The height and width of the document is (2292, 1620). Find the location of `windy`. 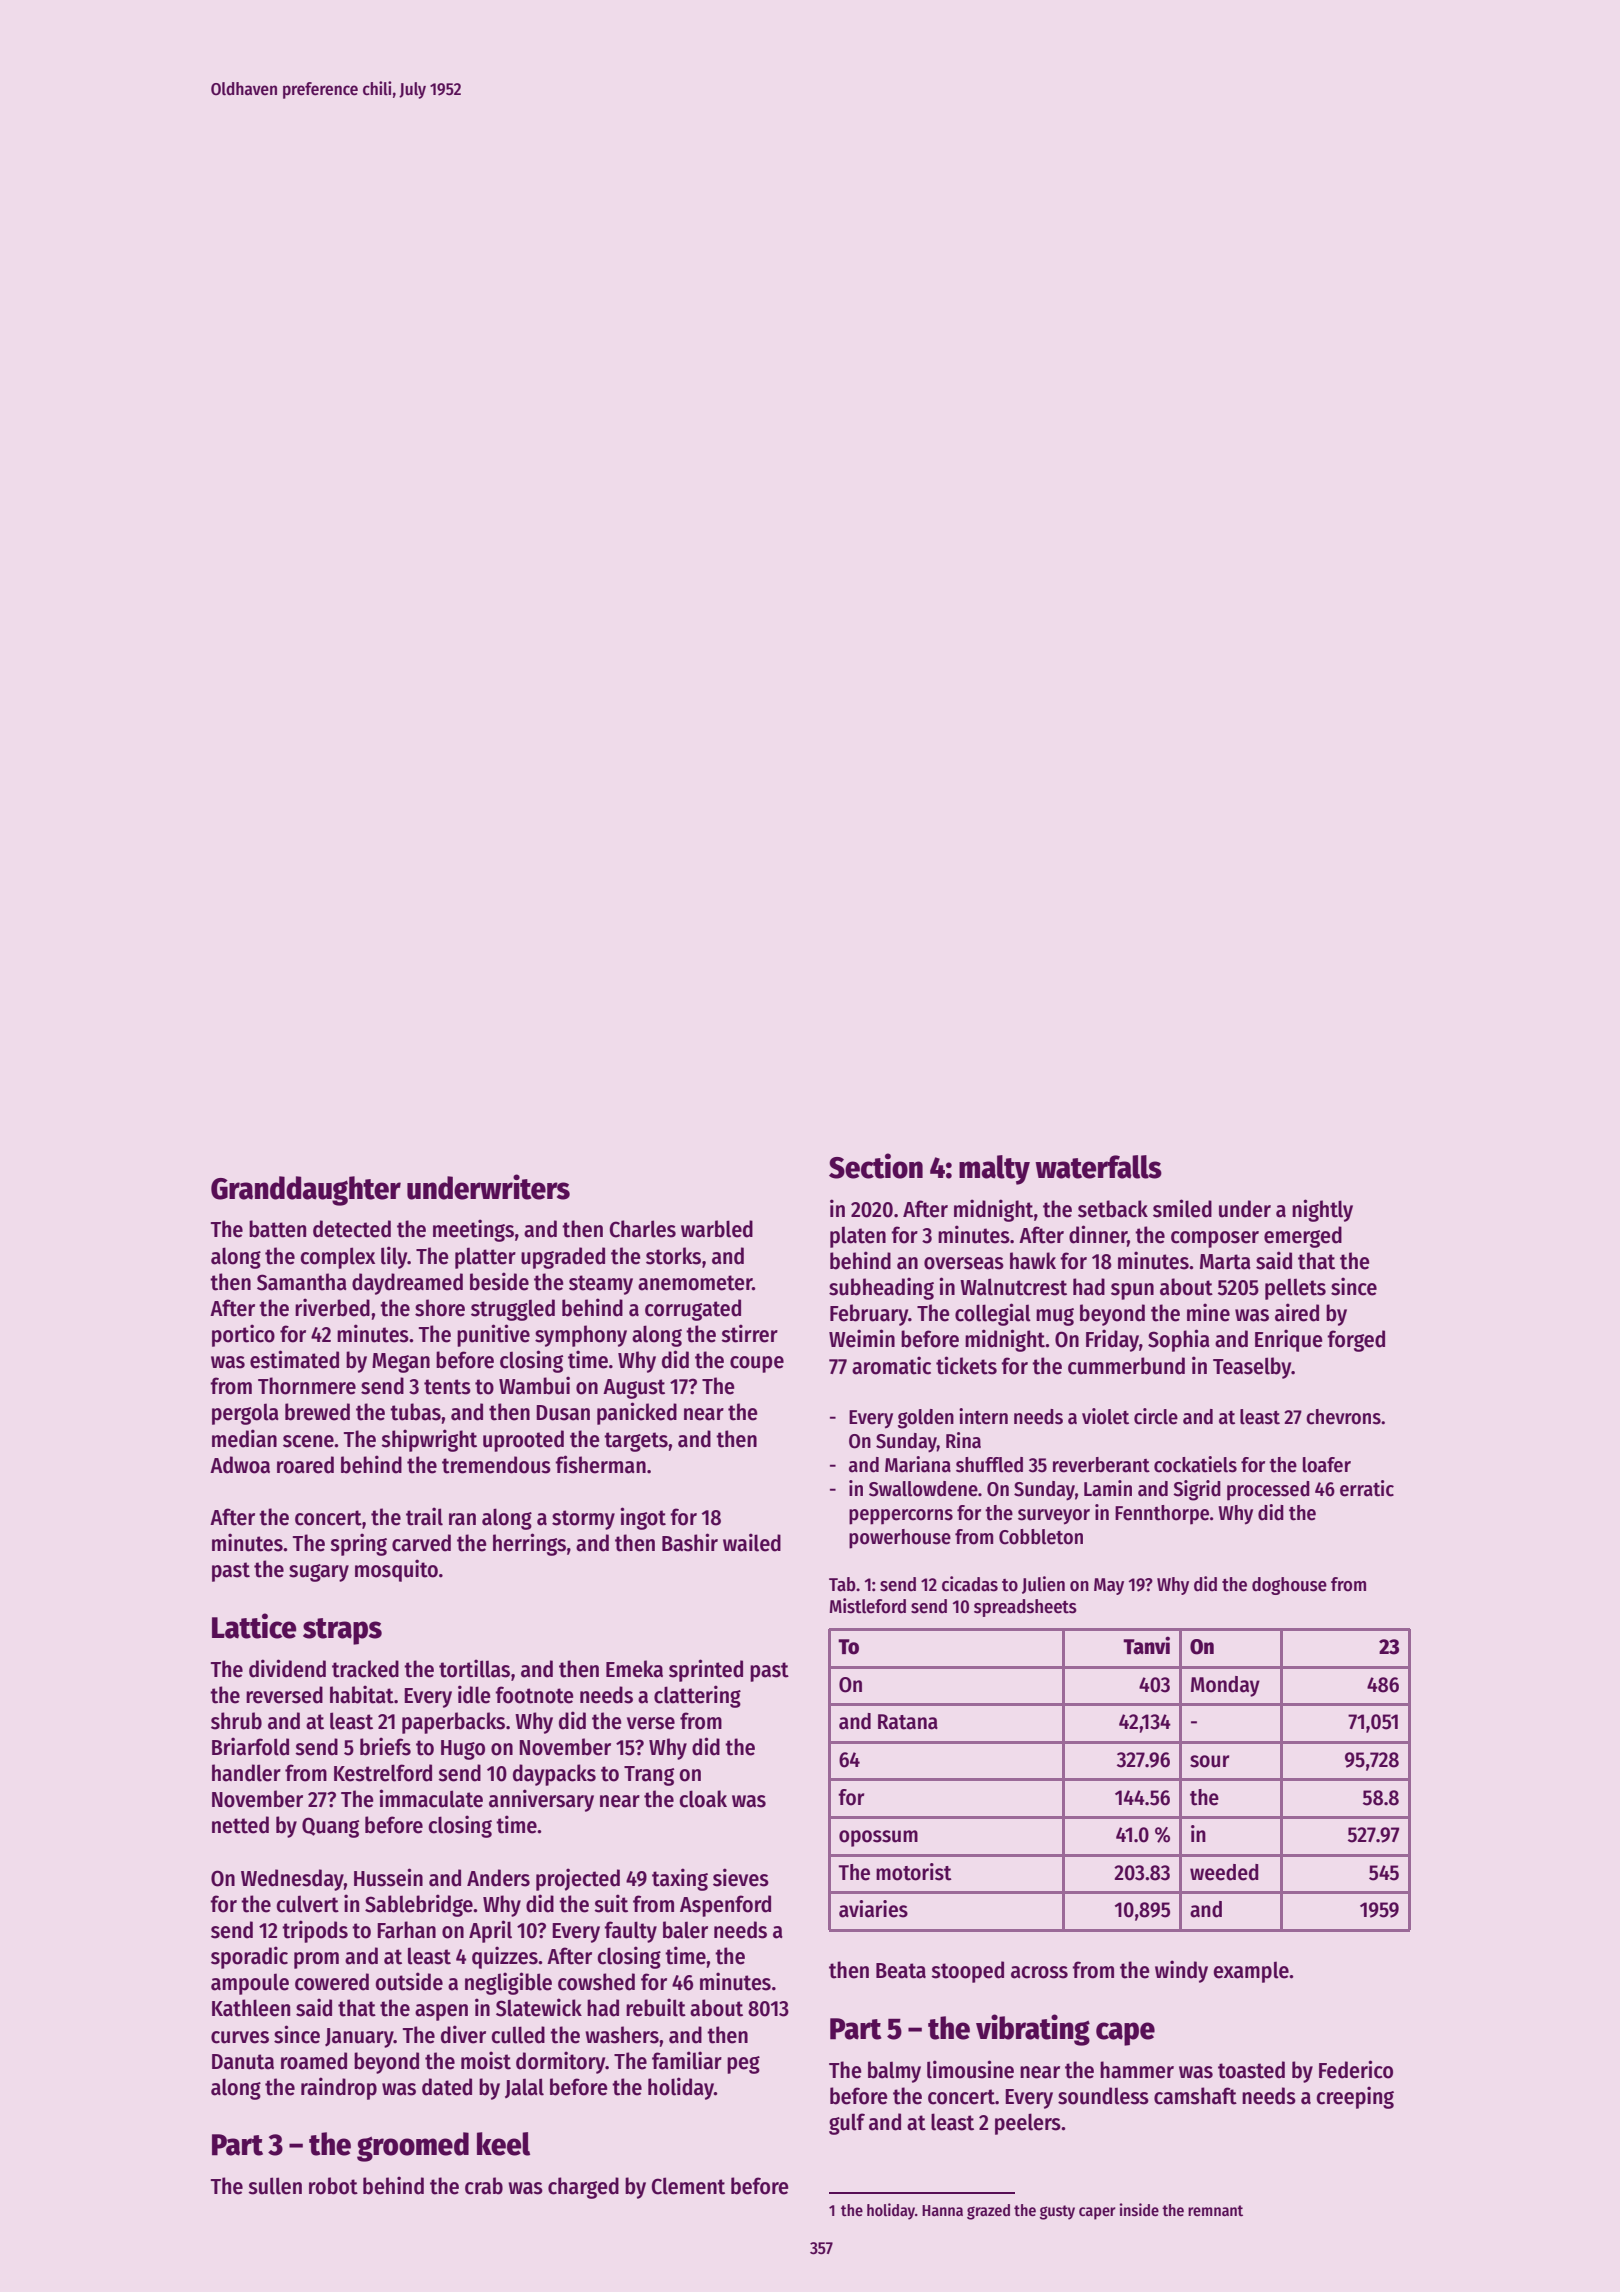

windy is located at coordinates (1181, 1971).
